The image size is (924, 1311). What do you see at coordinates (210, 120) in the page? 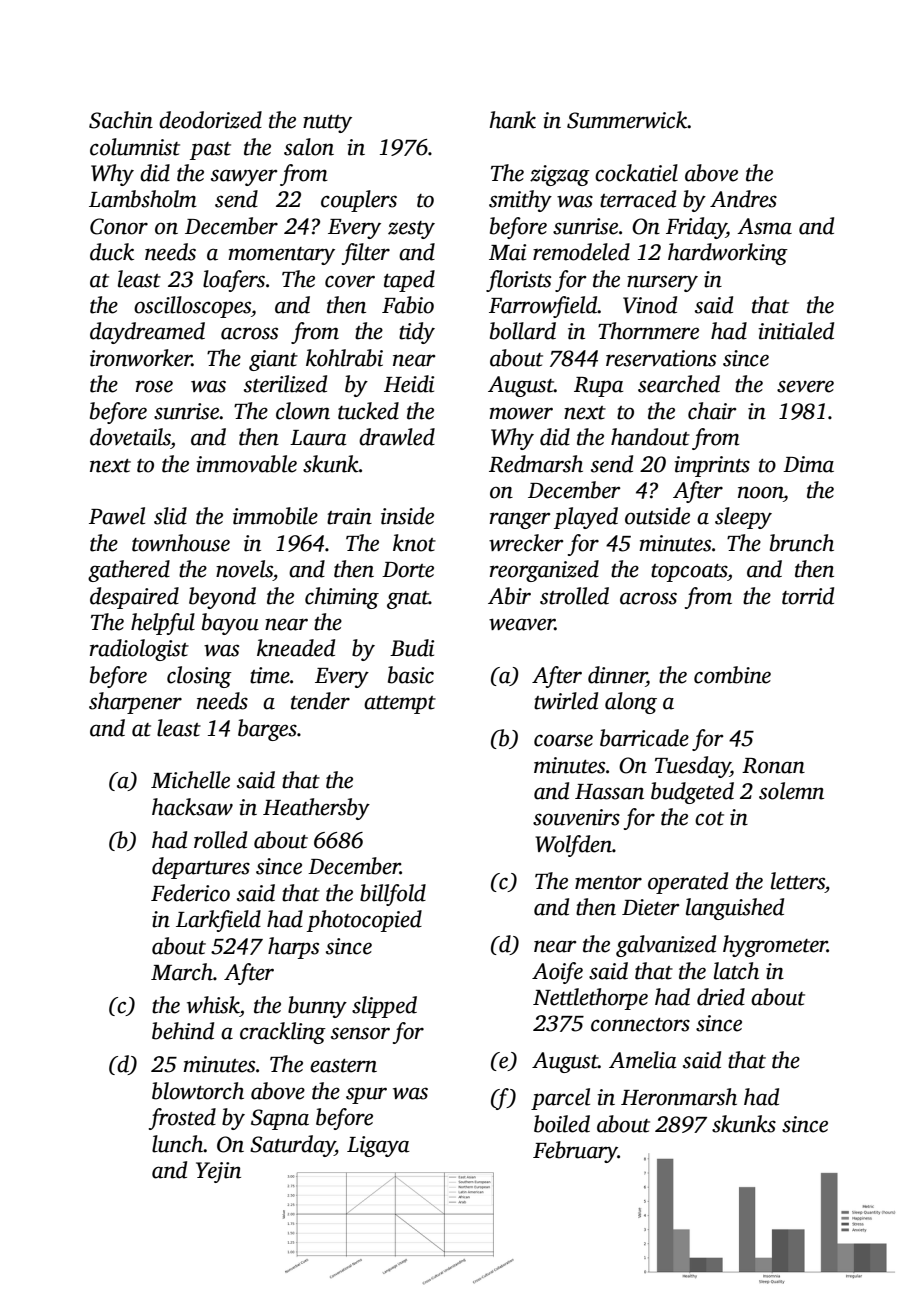
I see `deodorized` at bounding box center [210, 120].
